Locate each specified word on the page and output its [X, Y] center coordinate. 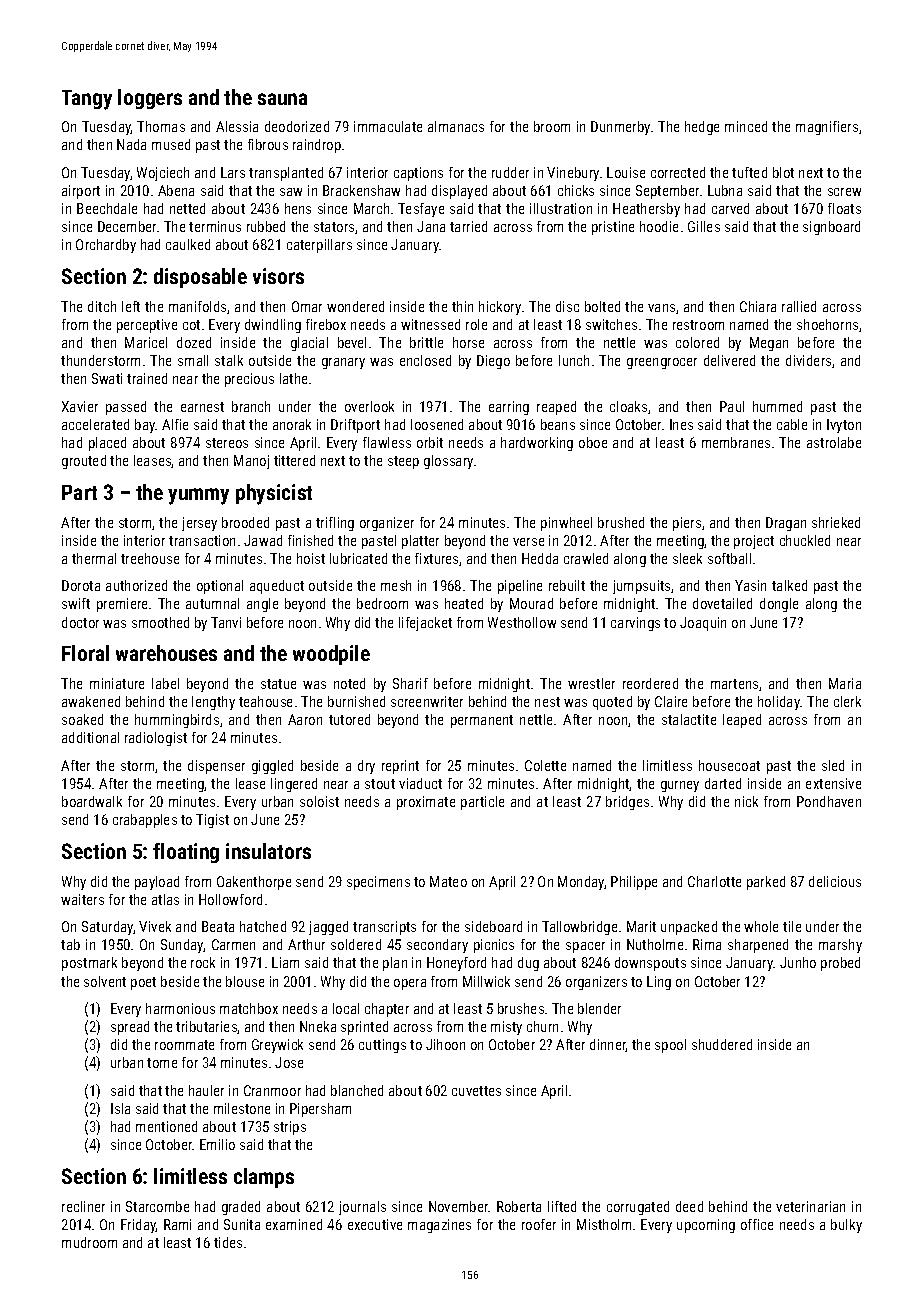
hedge [702, 128]
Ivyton [844, 426]
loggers [150, 99]
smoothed [160, 622]
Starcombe [157, 1206]
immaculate [388, 126]
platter [420, 542]
